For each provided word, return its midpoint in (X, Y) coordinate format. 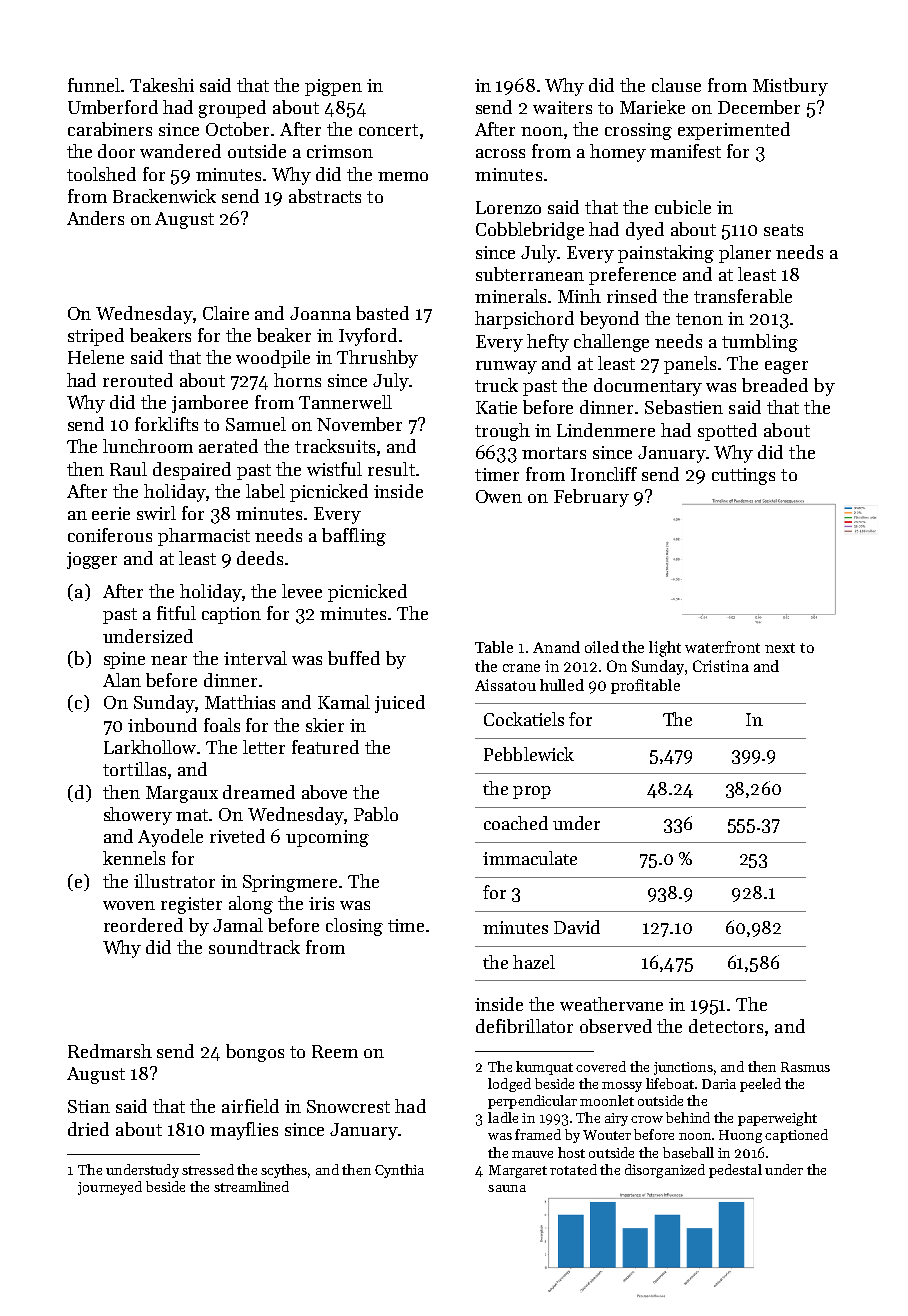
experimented (734, 131)
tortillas (134, 769)
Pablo (376, 814)
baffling (354, 537)
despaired (192, 471)
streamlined (251, 1186)
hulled (562, 685)
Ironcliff (604, 474)
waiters (562, 107)
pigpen (333, 87)
